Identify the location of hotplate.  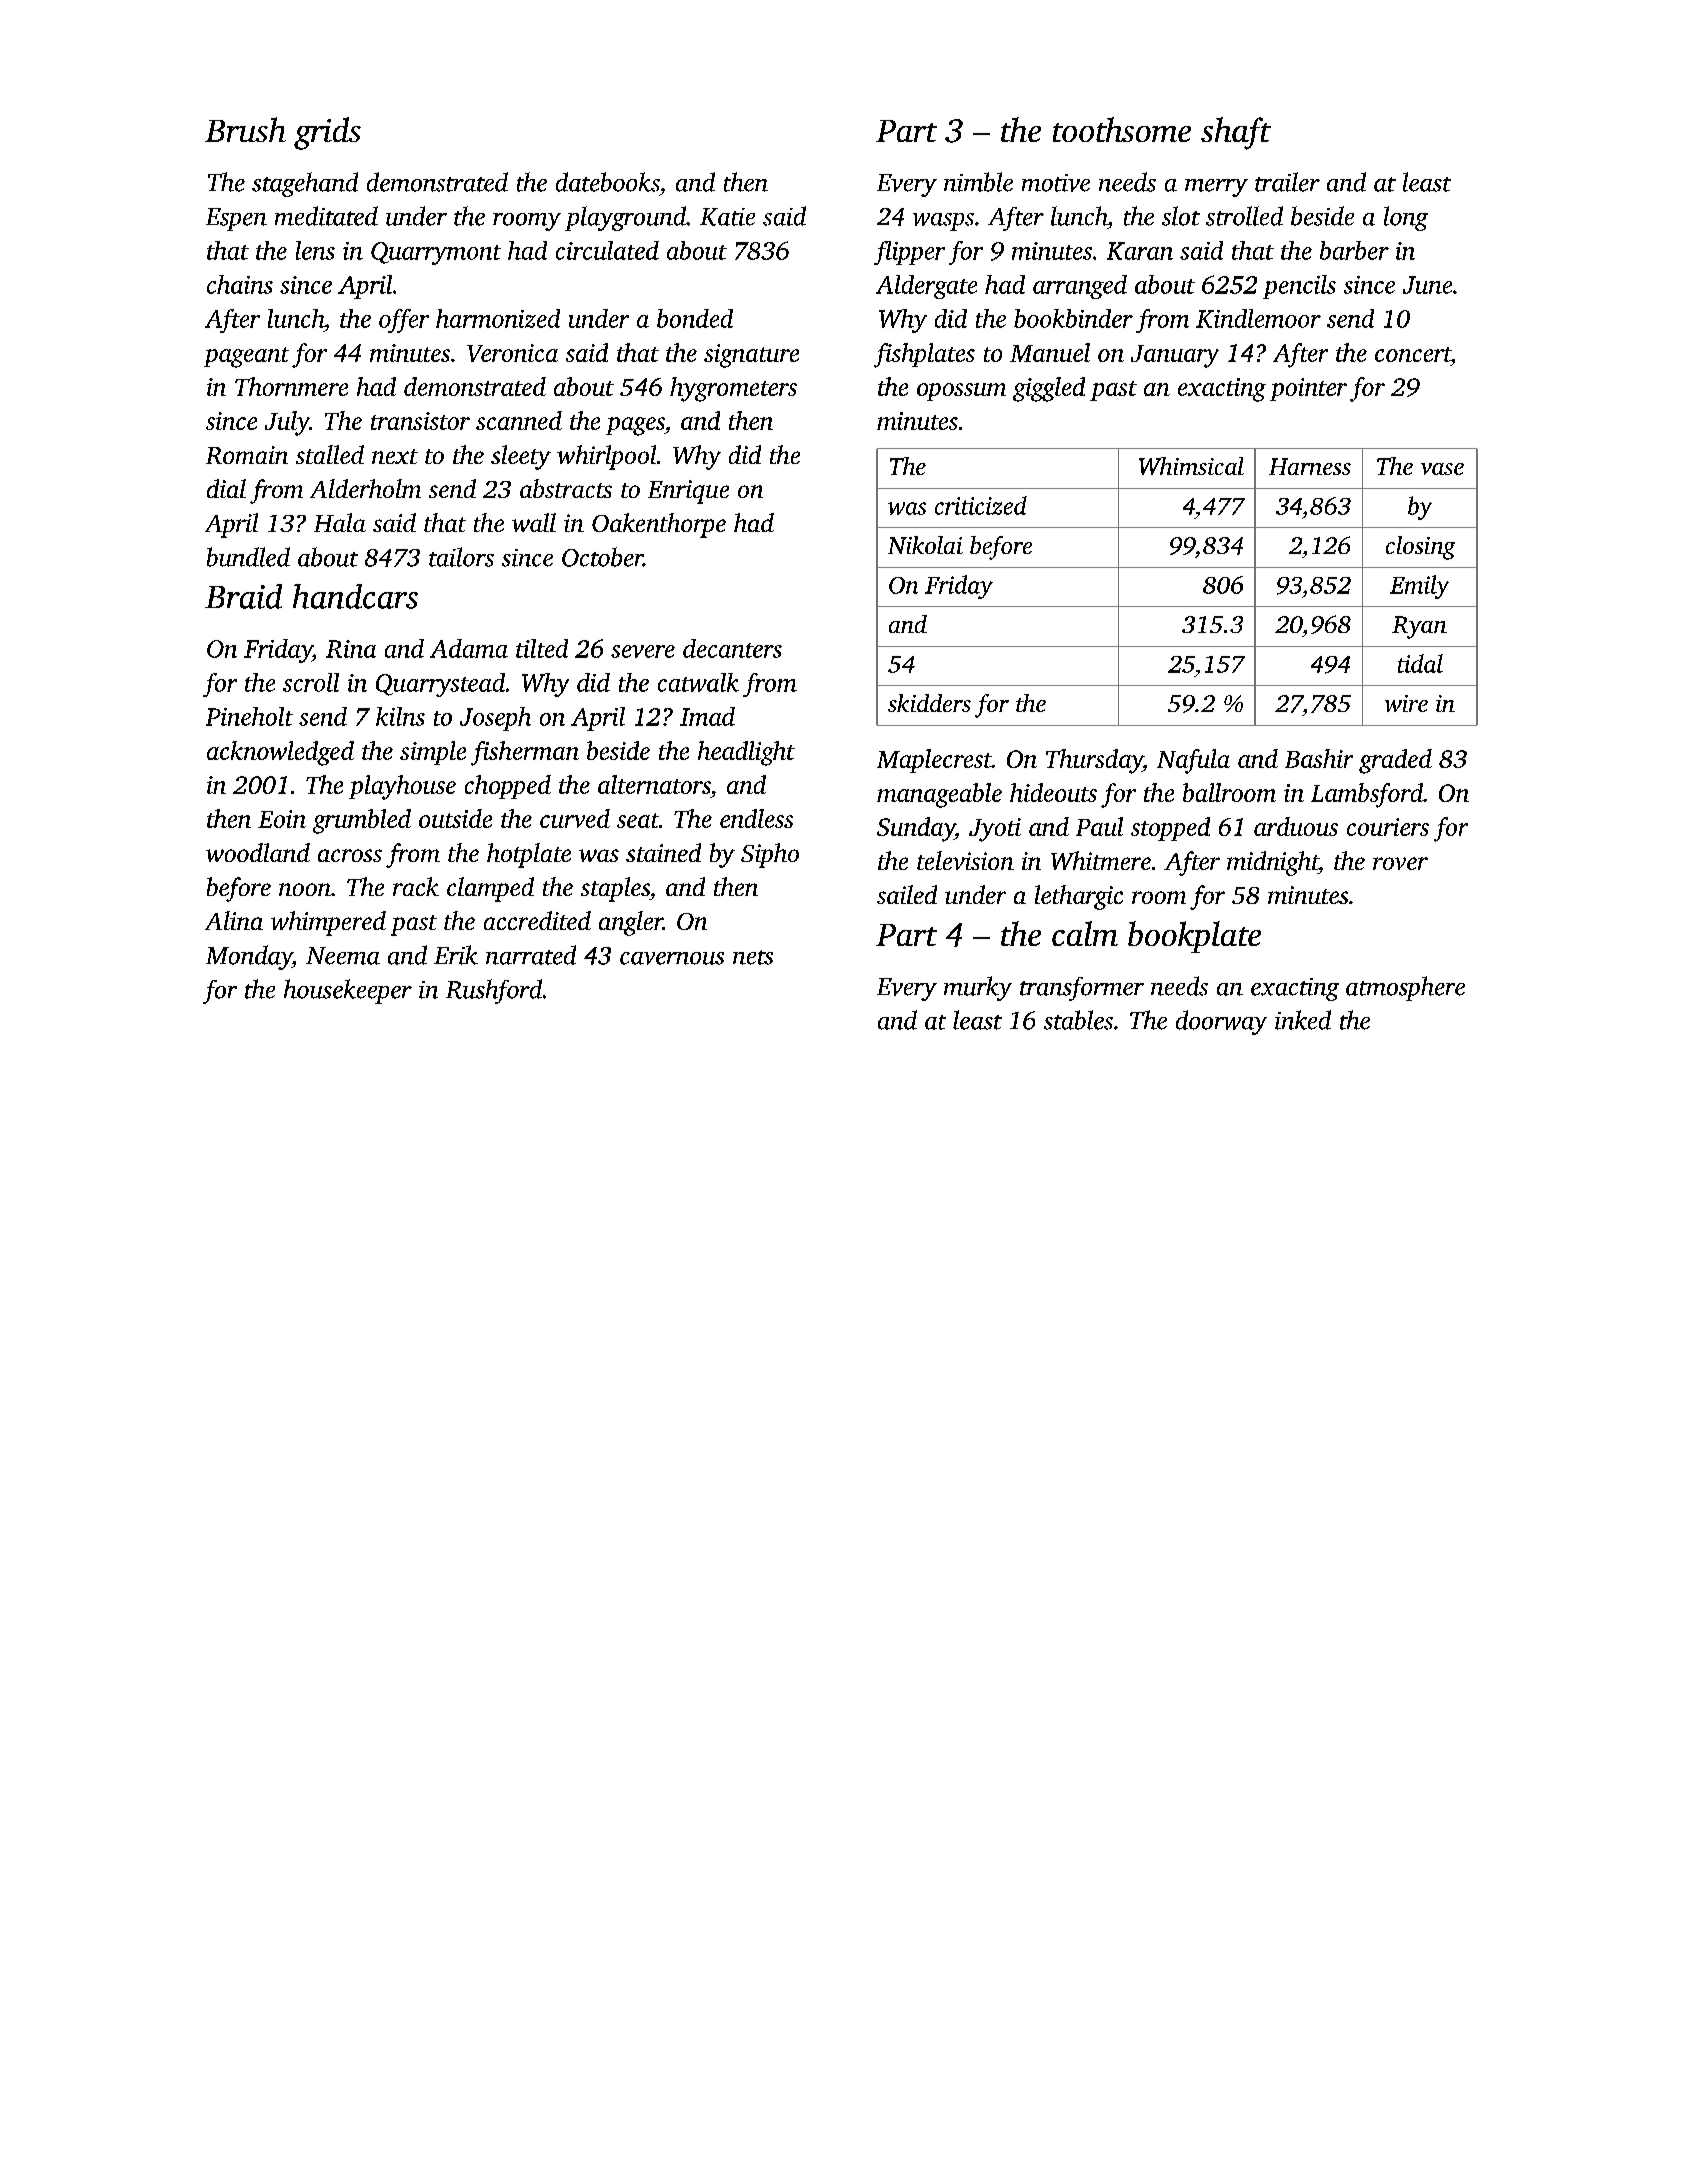
(529, 855).
